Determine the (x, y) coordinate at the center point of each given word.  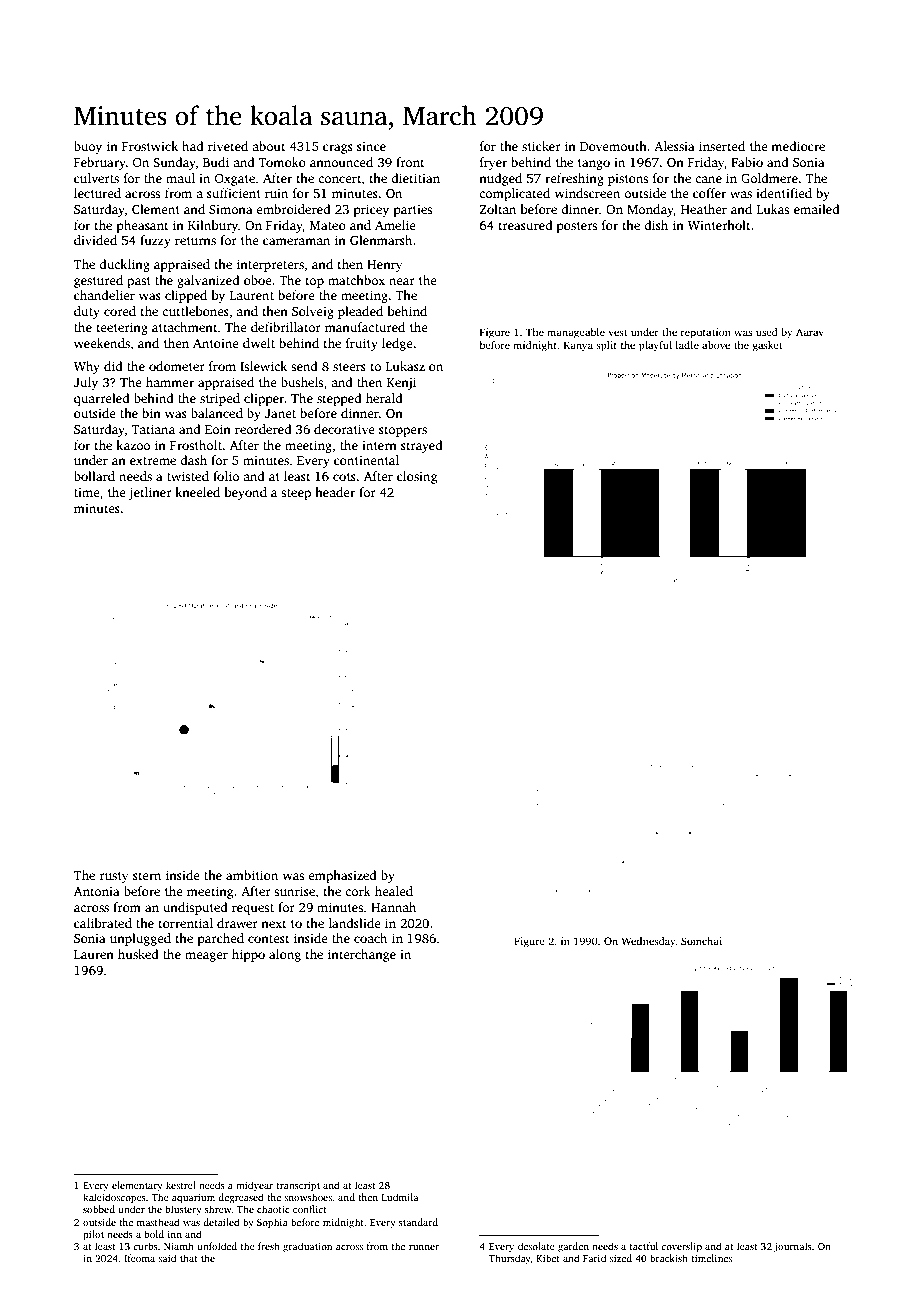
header (335, 492)
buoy (88, 147)
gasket (767, 346)
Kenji (401, 383)
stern (147, 876)
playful (655, 346)
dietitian (415, 178)
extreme (153, 461)
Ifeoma (139, 1258)
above (716, 345)
